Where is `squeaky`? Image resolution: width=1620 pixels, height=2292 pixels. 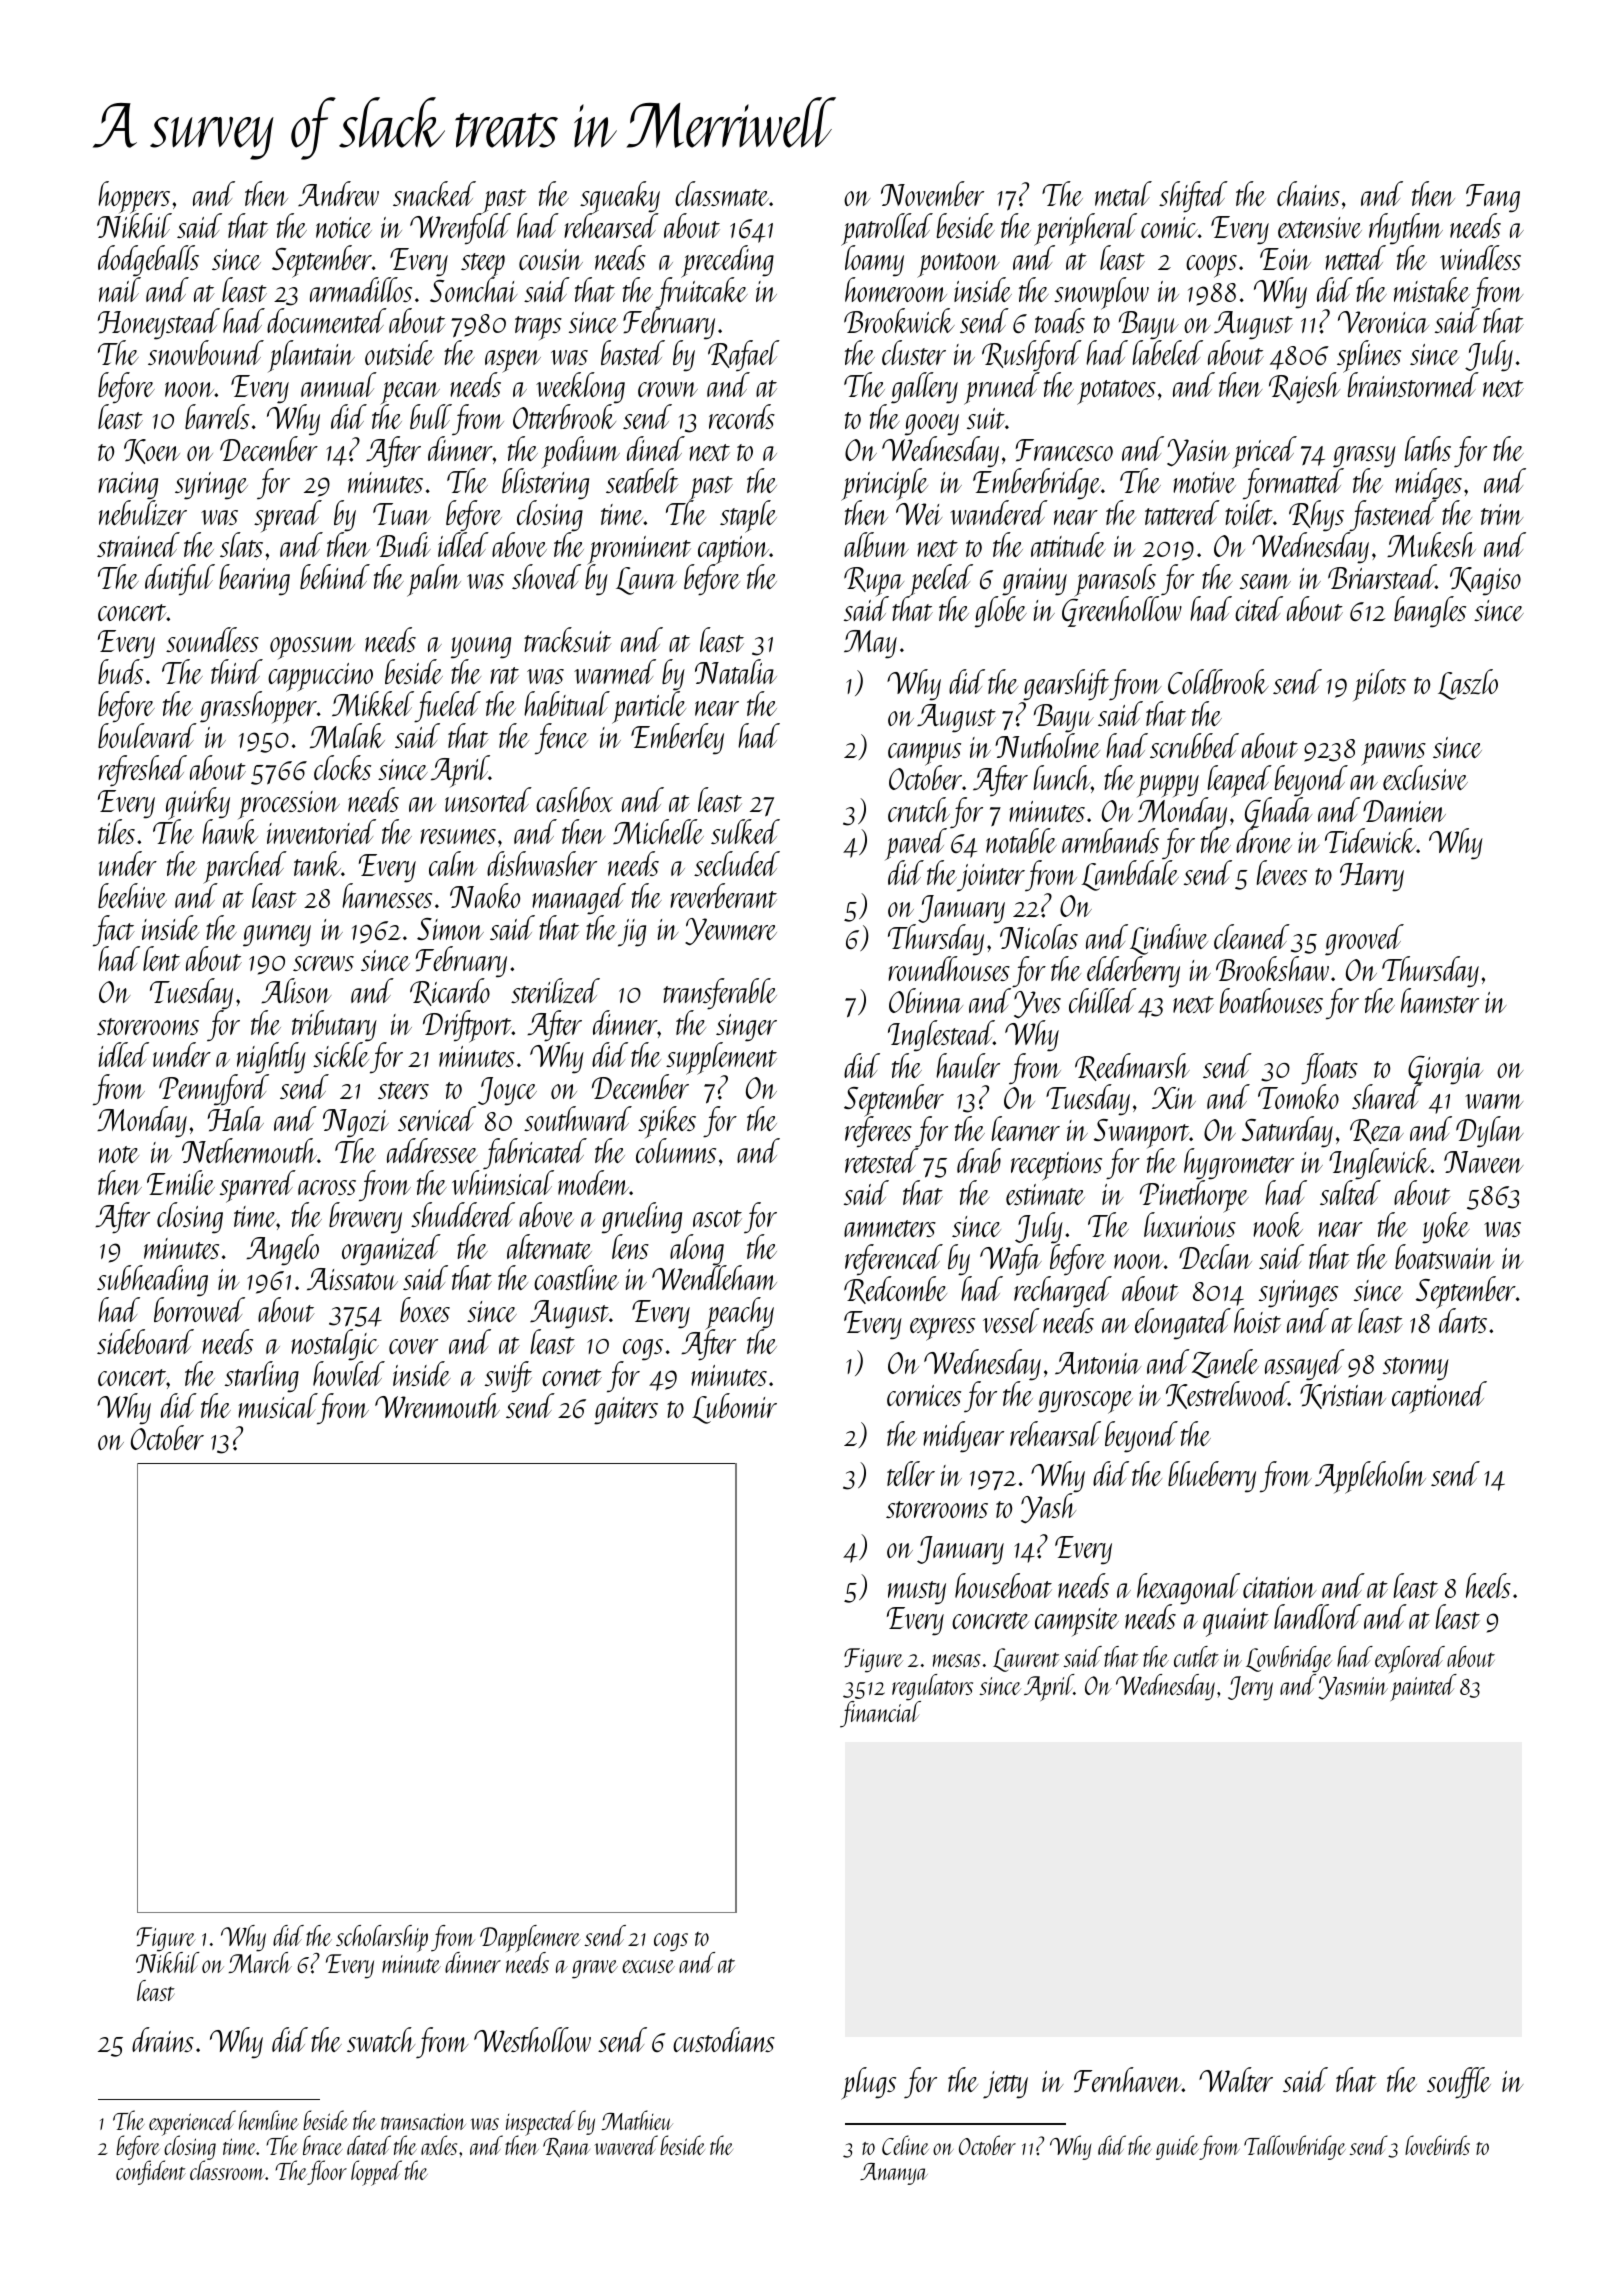
squeaky is located at coordinates (620, 197).
